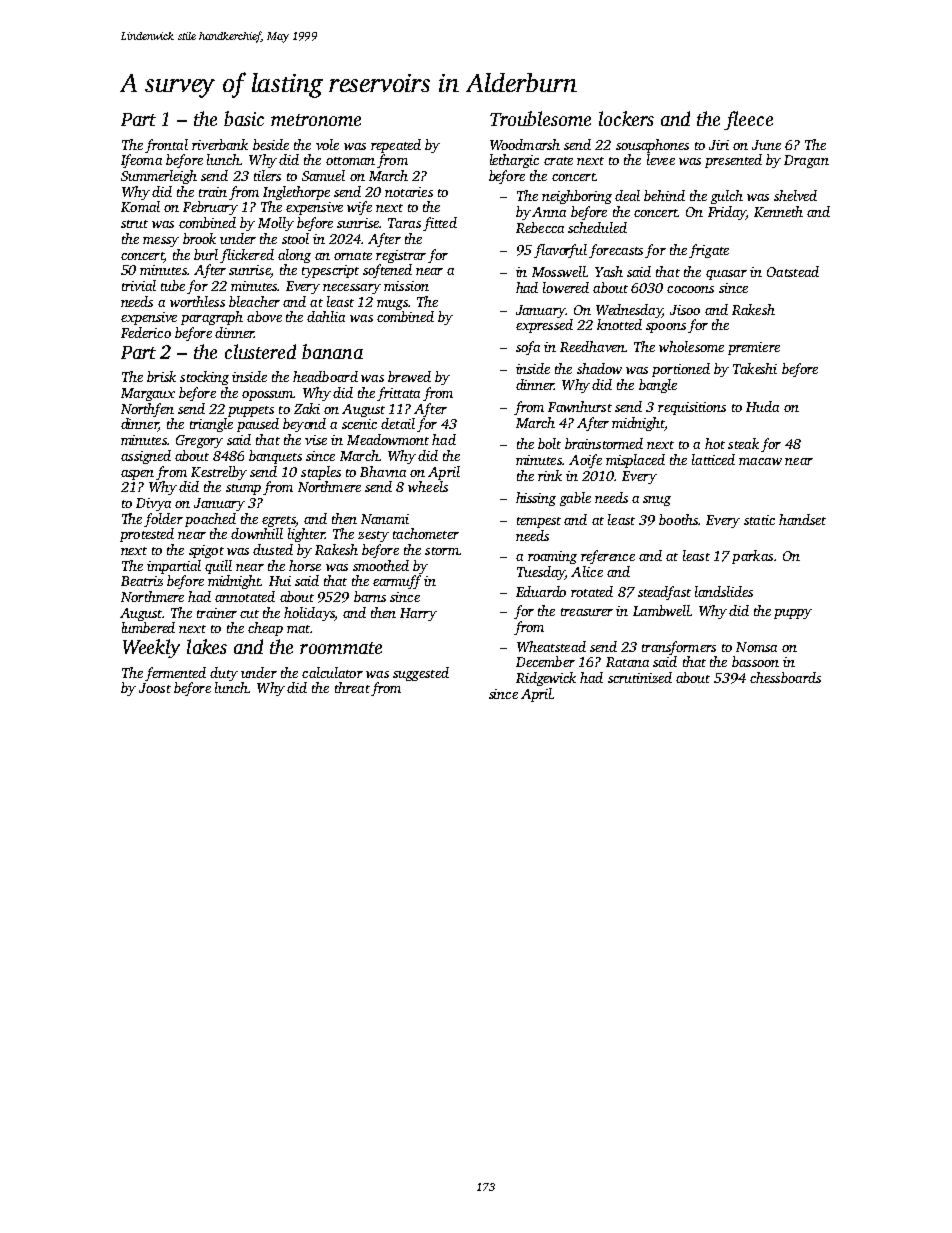 The width and height of the page is (952, 1233). I want to click on lockers, so click(626, 118).
